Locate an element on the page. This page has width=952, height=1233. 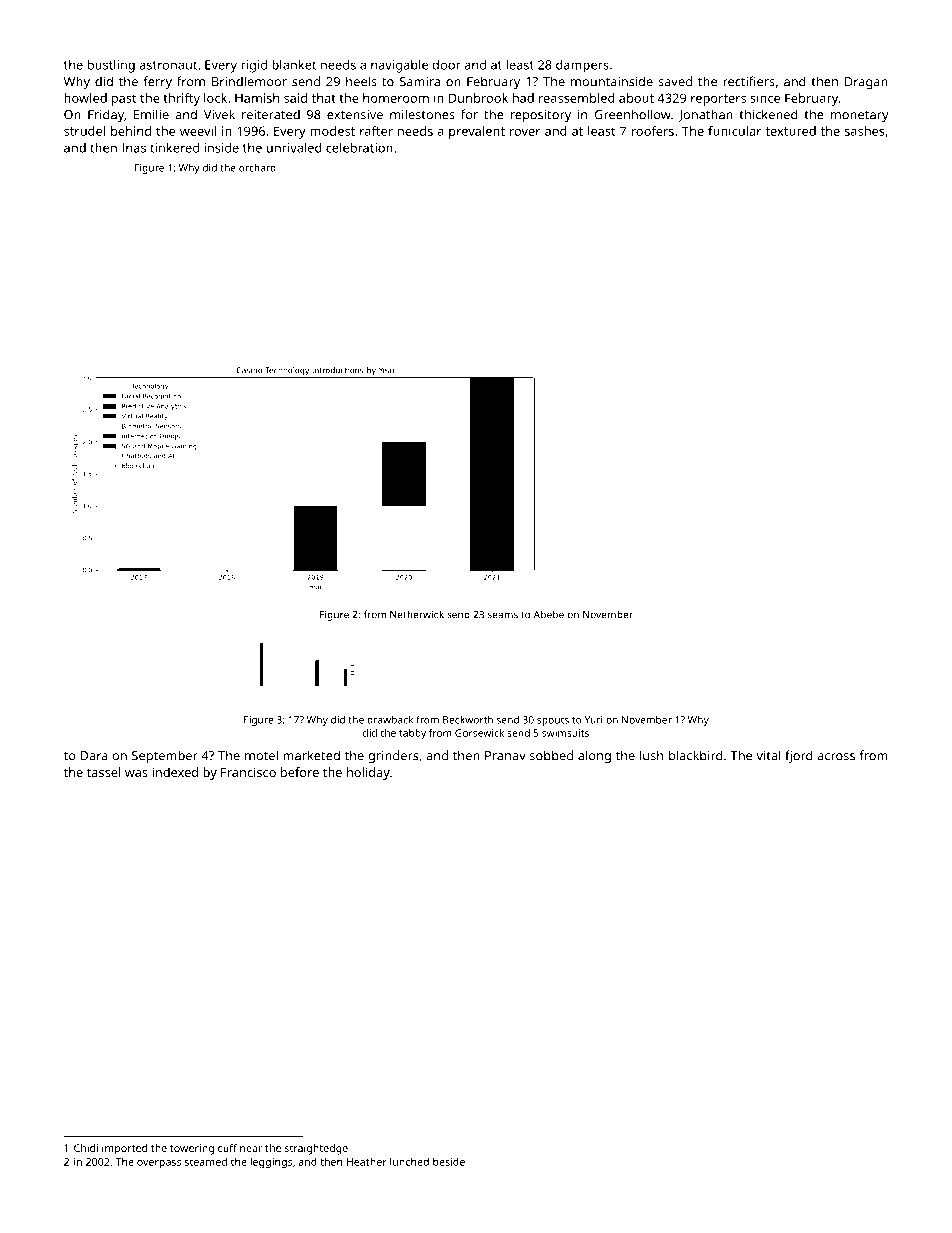
Dara is located at coordinates (94, 756).
